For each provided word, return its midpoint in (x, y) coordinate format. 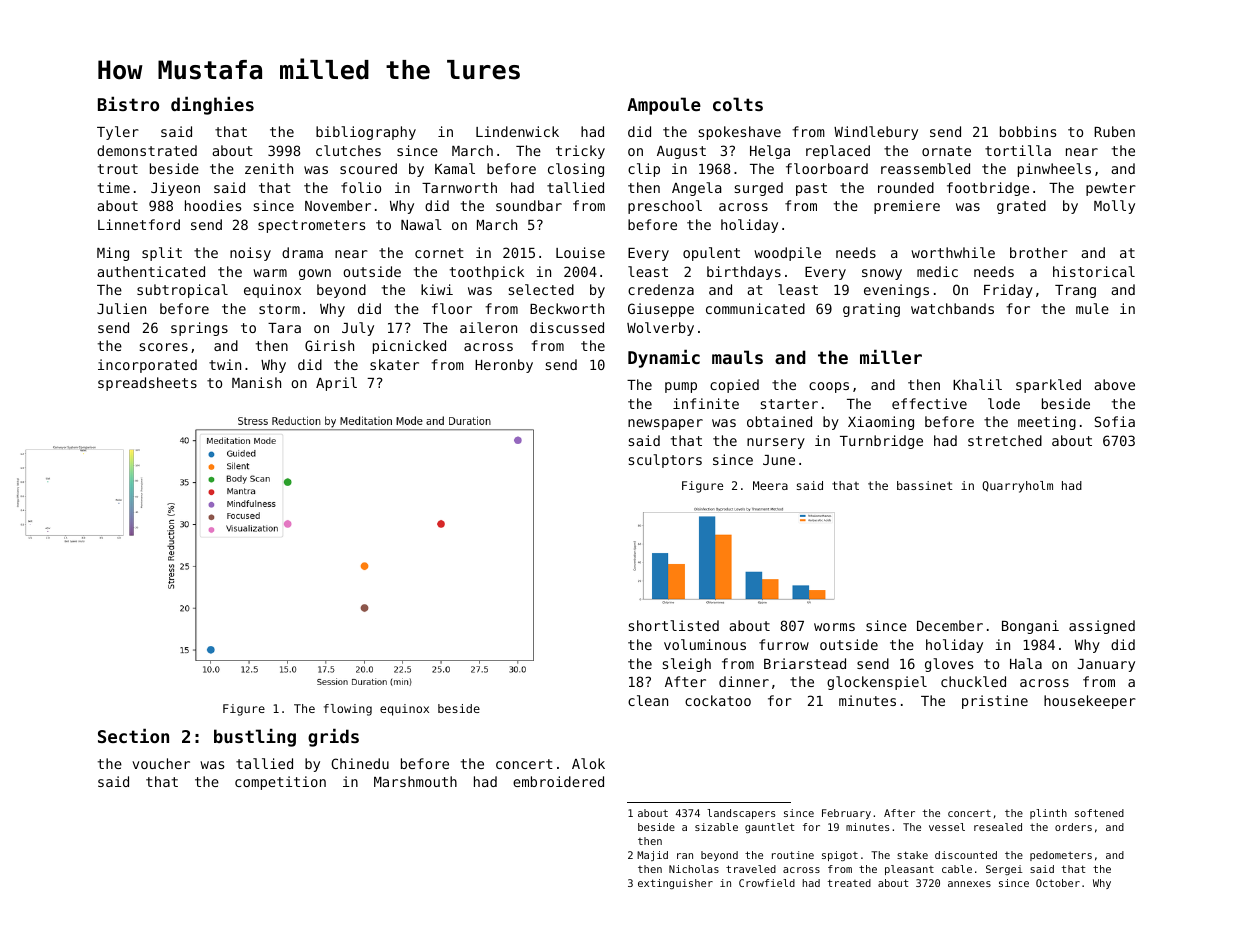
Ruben (1114, 131)
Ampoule (664, 106)
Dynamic (664, 359)
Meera (770, 485)
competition (280, 783)
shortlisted (674, 625)
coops (829, 387)
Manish (256, 382)
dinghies (212, 106)
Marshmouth (415, 781)
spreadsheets (147, 384)
